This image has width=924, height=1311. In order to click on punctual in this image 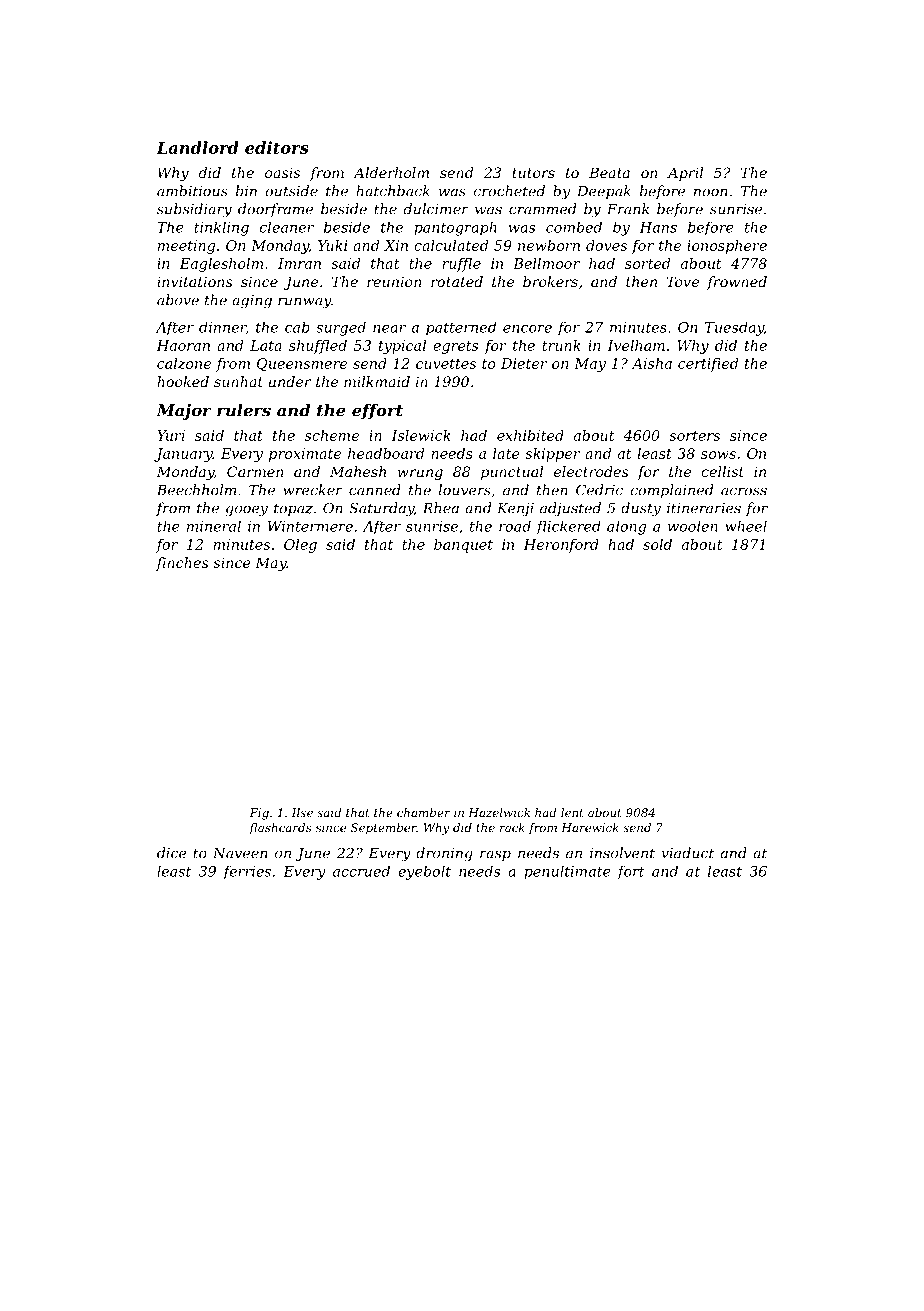, I will do `click(512, 473)`.
